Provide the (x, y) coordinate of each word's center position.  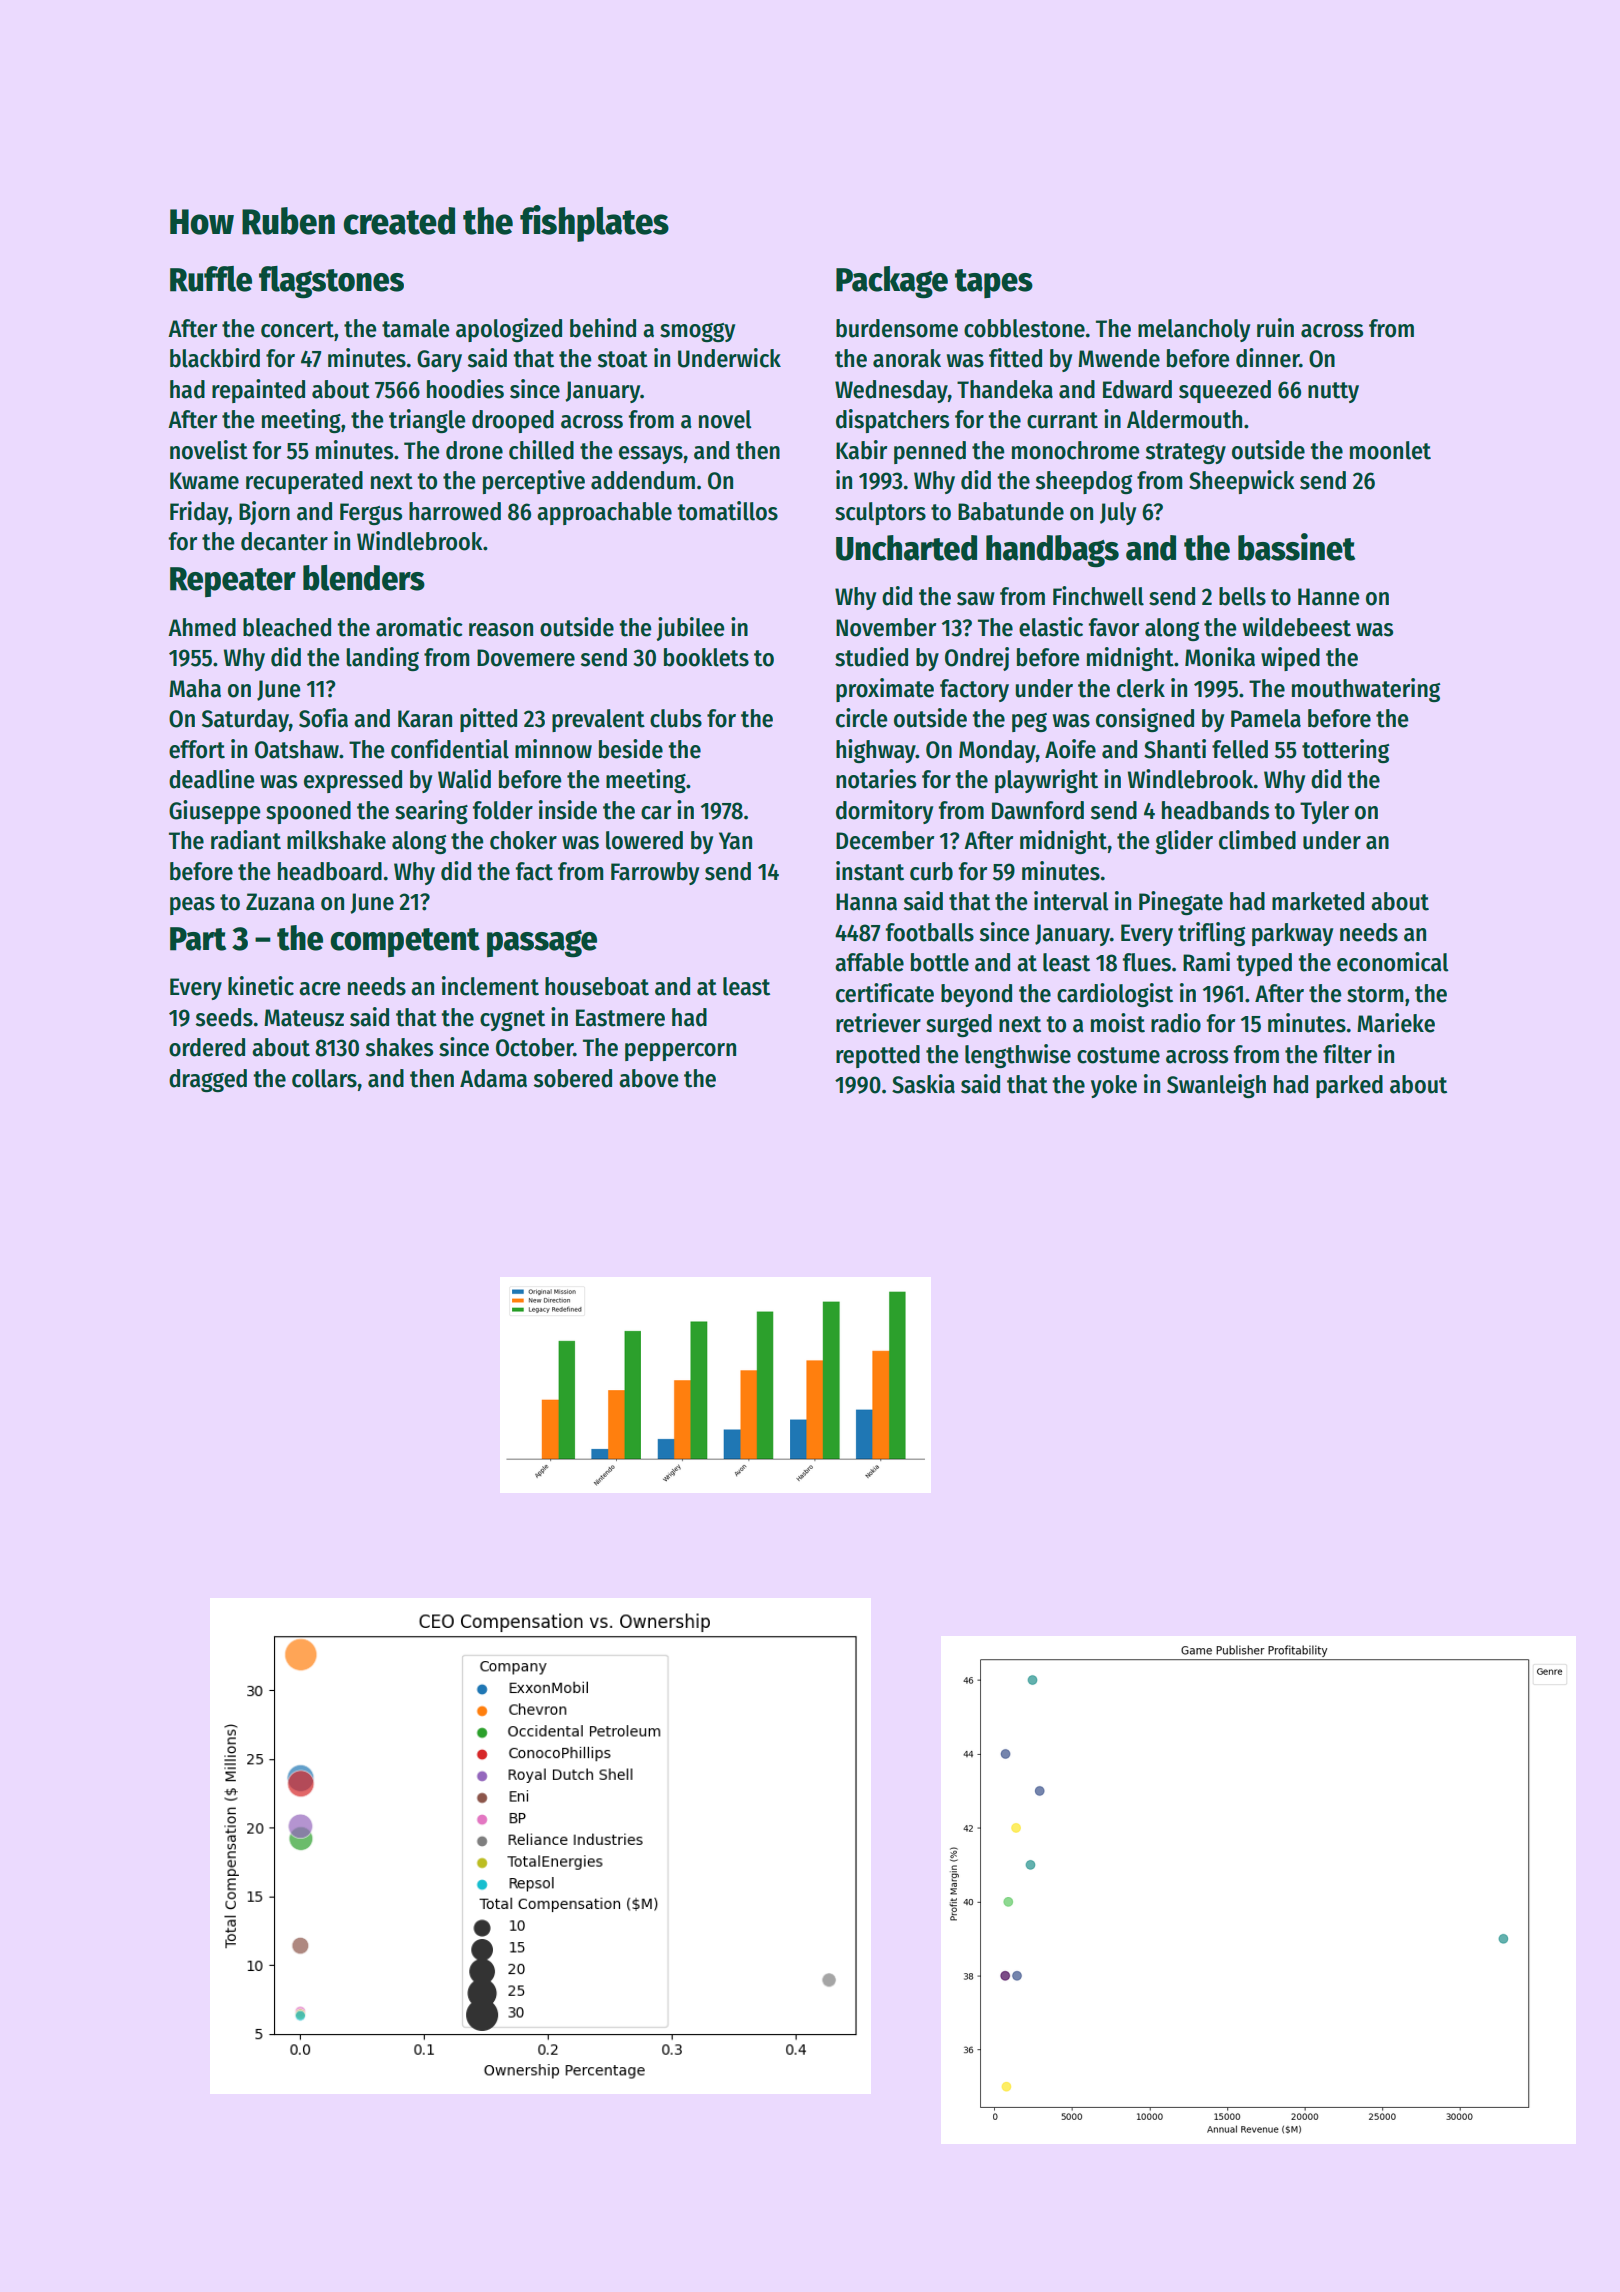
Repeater (233, 582)
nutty (1333, 392)
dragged (208, 1080)
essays (651, 455)
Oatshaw (297, 749)
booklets (706, 657)
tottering (1346, 751)
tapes (994, 283)
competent (405, 942)
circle (862, 718)
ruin (1275, 328)
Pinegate (1181, 903)
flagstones (331, 282)
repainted (258, 391)
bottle (940, 962)
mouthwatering (1366, 690)
